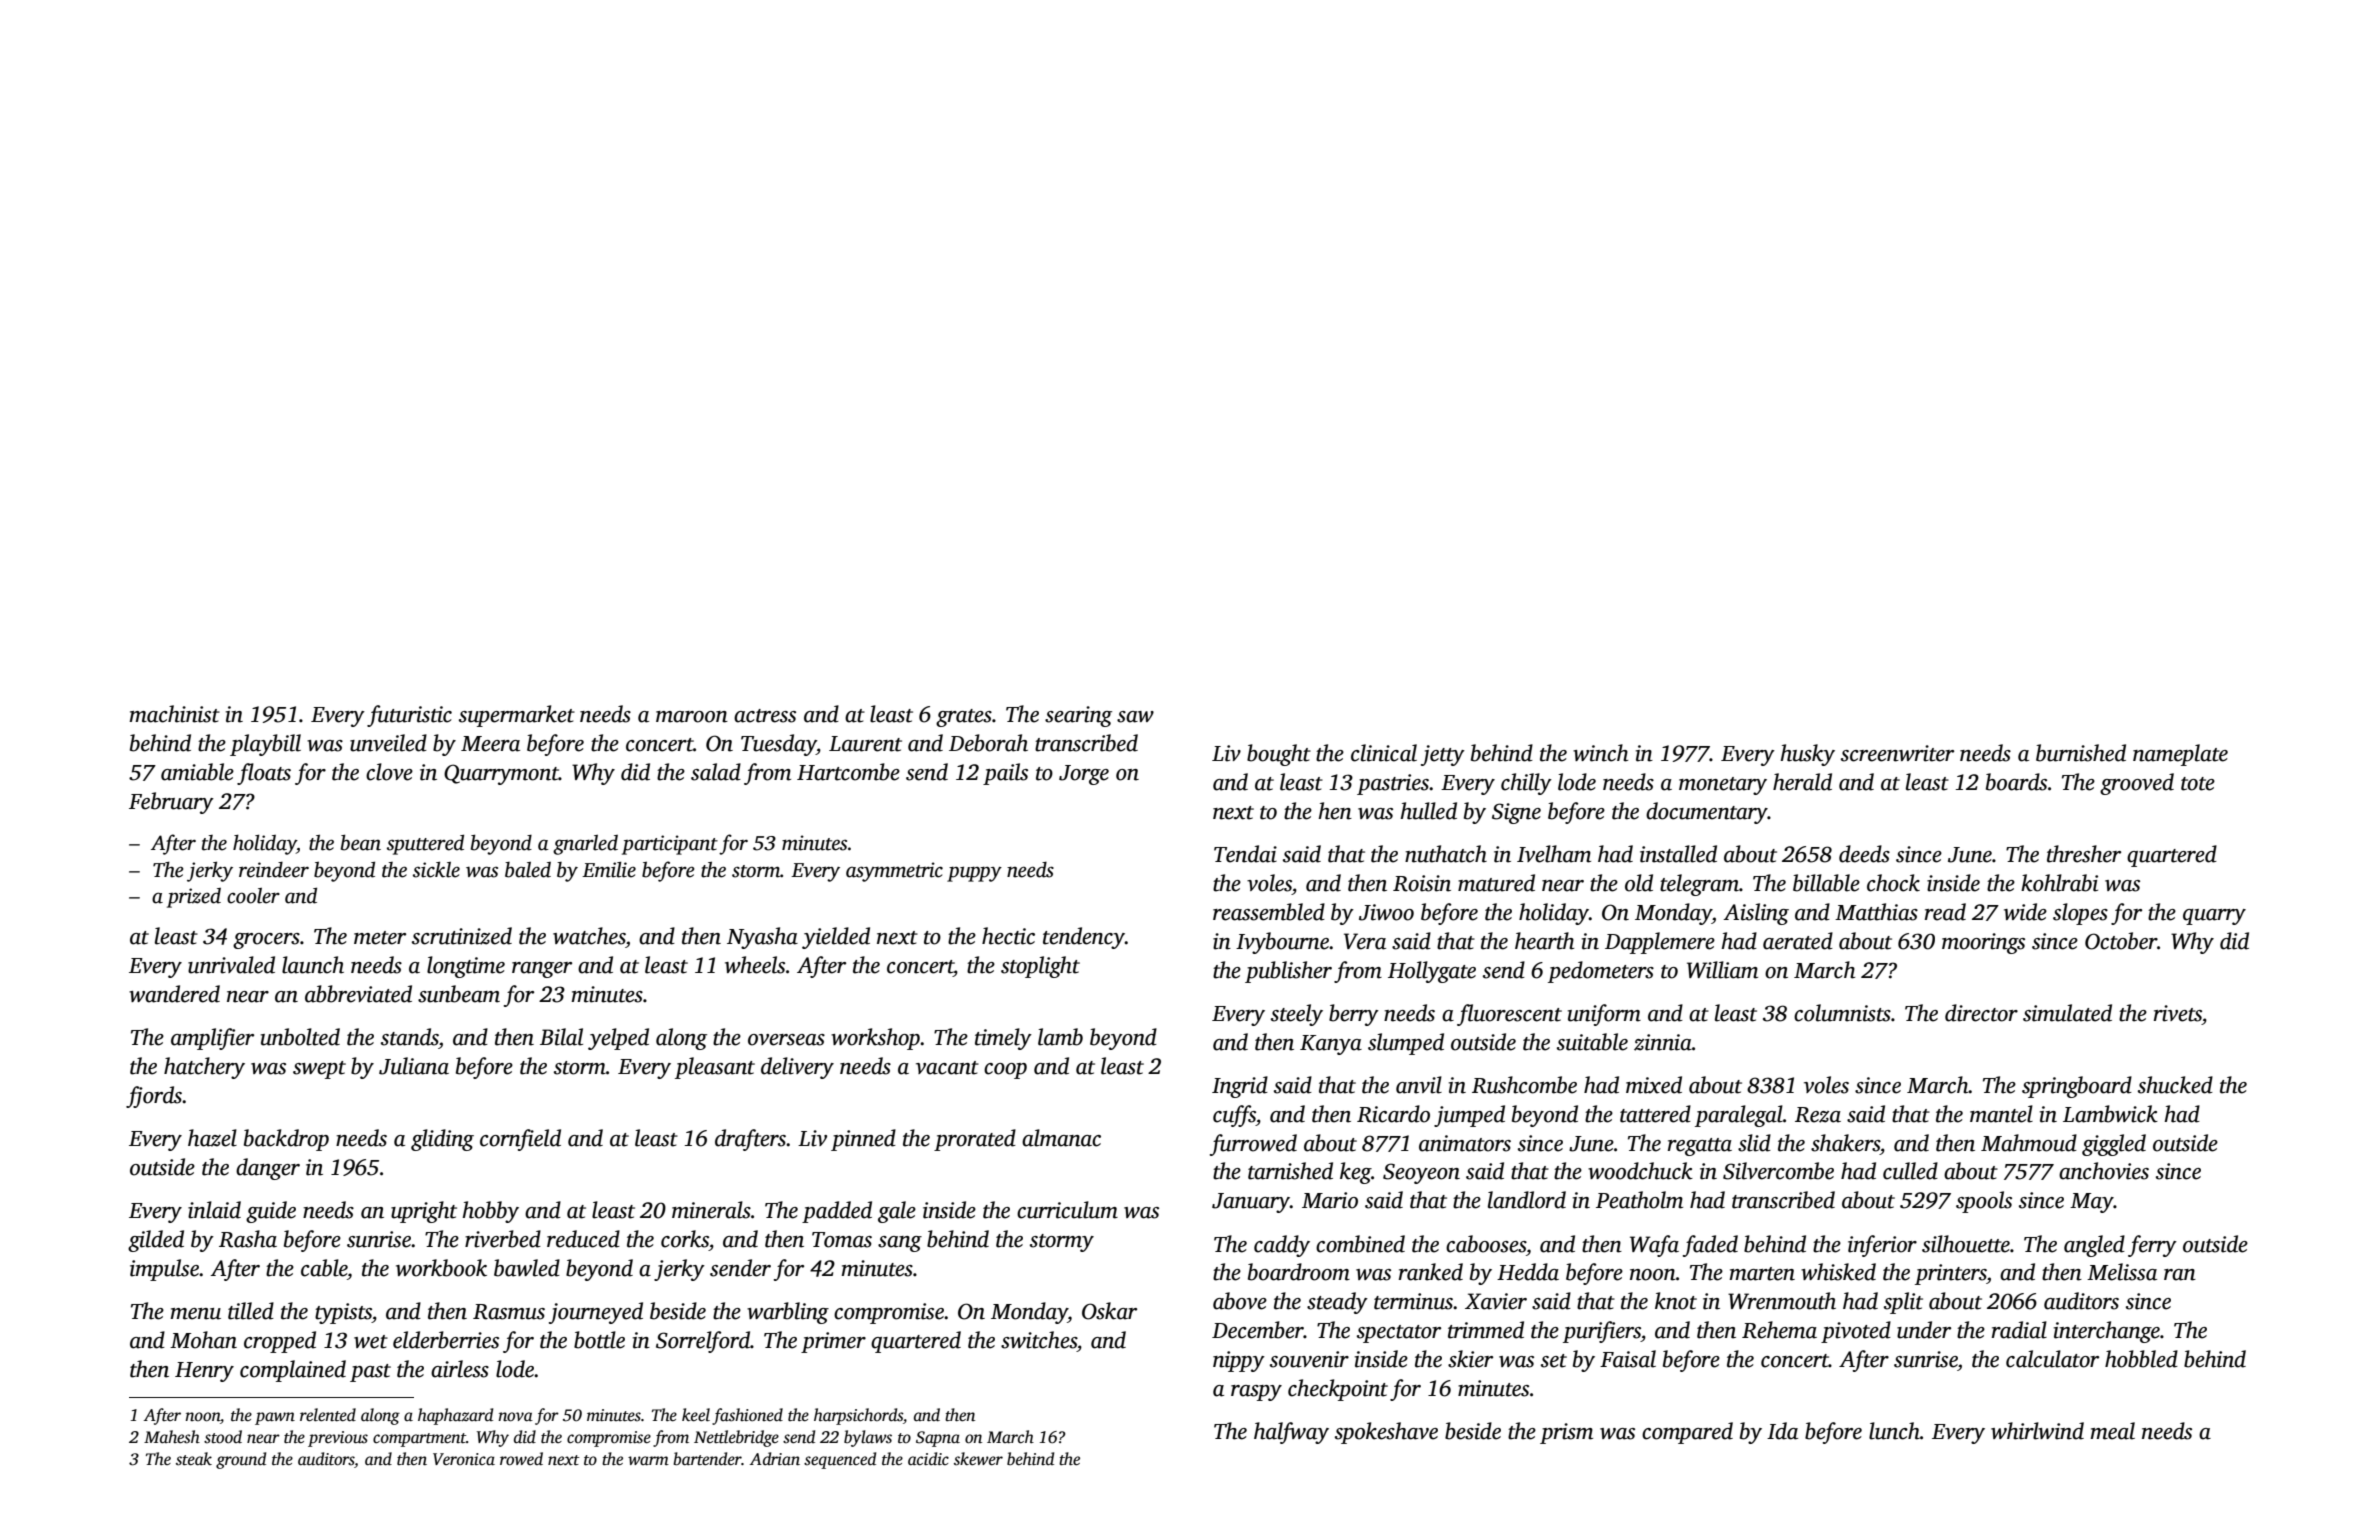  I want to click on ground, so click(241, 1460).
